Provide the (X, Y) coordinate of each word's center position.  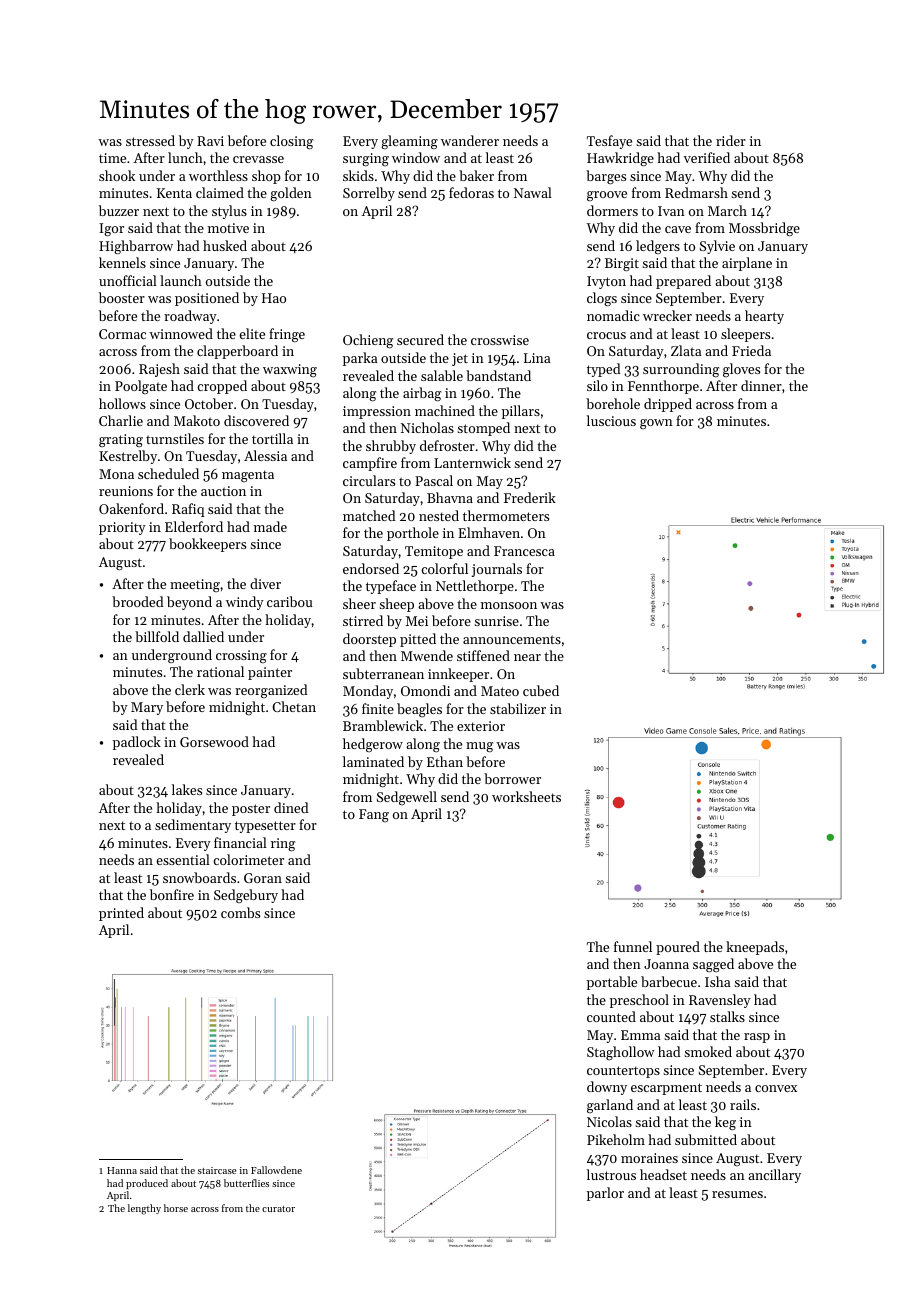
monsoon (509, 605)
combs (240, 912)
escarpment (666, 1089)
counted (611, 1016)
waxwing (290, 370)
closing (291, 142)
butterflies (246, 1183)
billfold (157, 636)
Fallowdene (276, 1170)
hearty (764, 317)
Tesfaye (609, 142)
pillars (521, 412)
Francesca (524, 551)
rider (731, 140)
